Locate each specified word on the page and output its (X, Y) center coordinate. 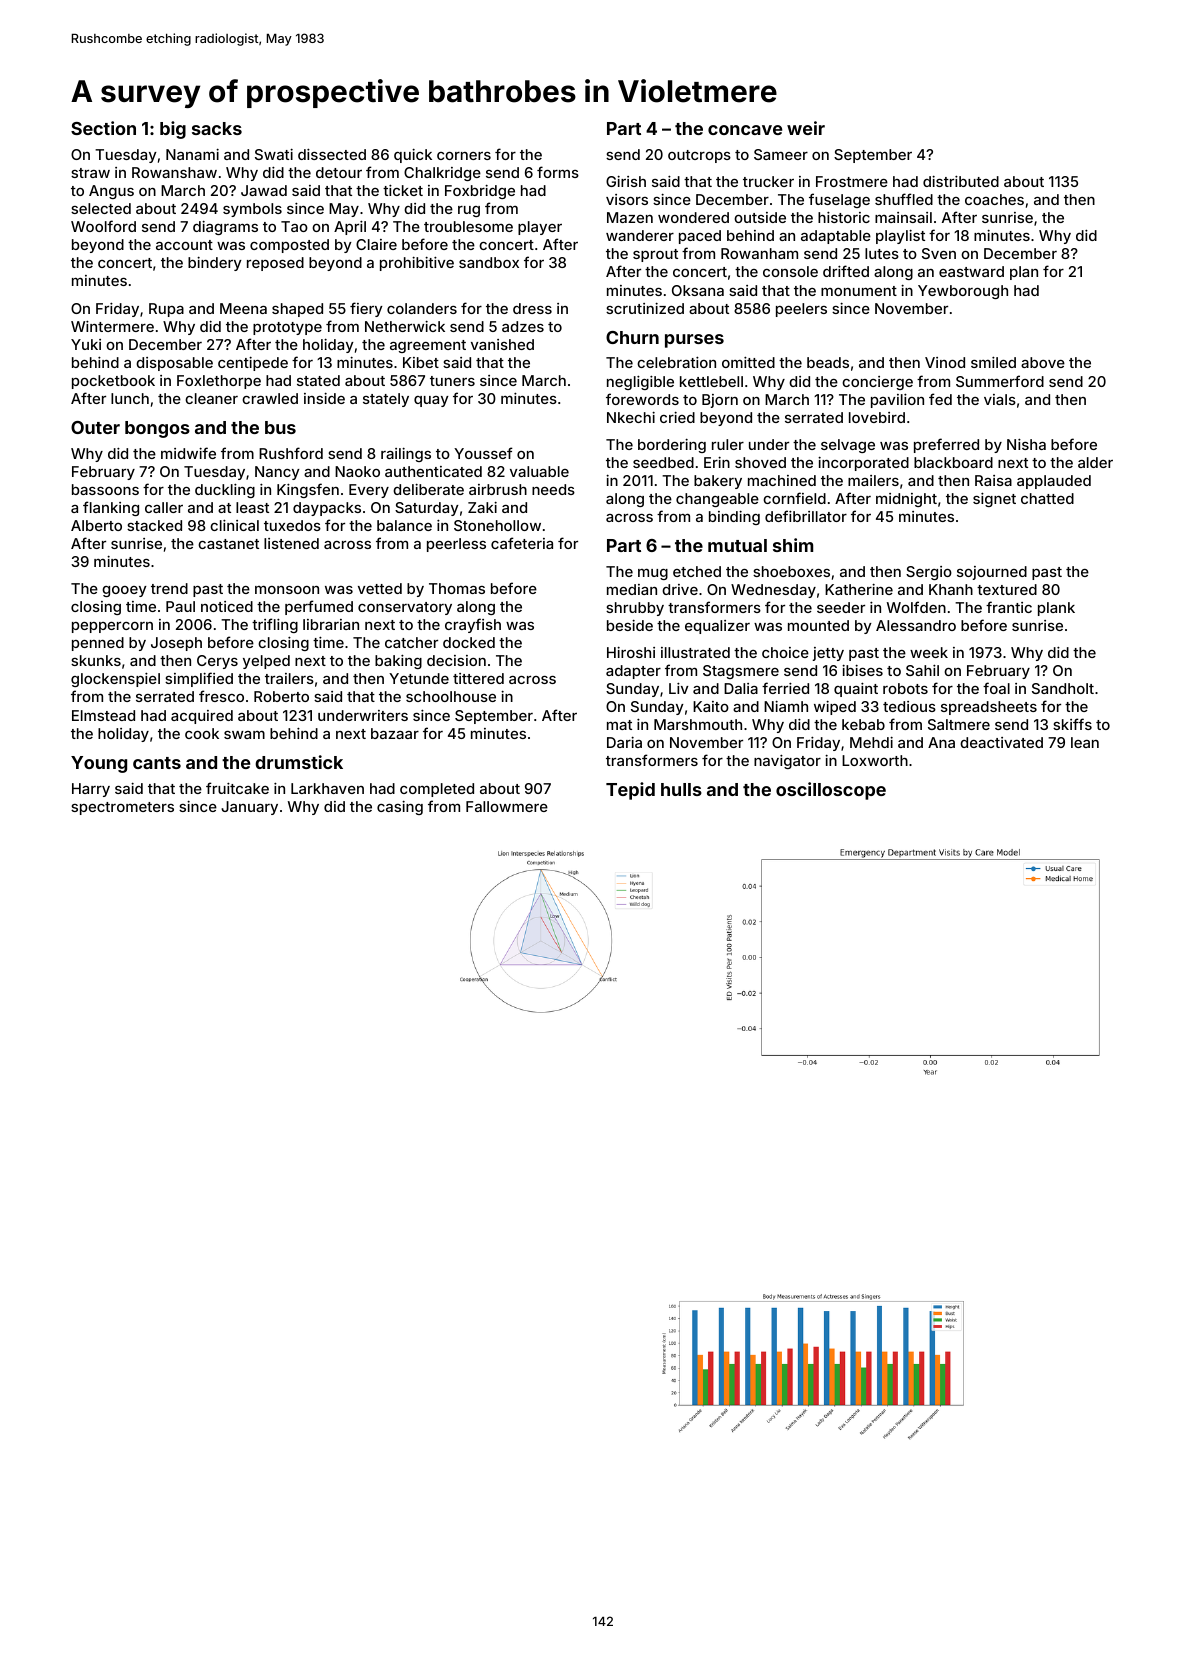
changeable (717, 500)
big (173, 130)
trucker (768, 181)
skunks (96, 660)
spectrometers (122, 808)
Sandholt (1063, 688)
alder (1095, 462)
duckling (225, 490)
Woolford (103, 226)
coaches (994, 199)
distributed (961, 181)
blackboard (953, 462)
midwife (188, 453)
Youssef (483, 453)
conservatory (405, 608)
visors (627, 199)
